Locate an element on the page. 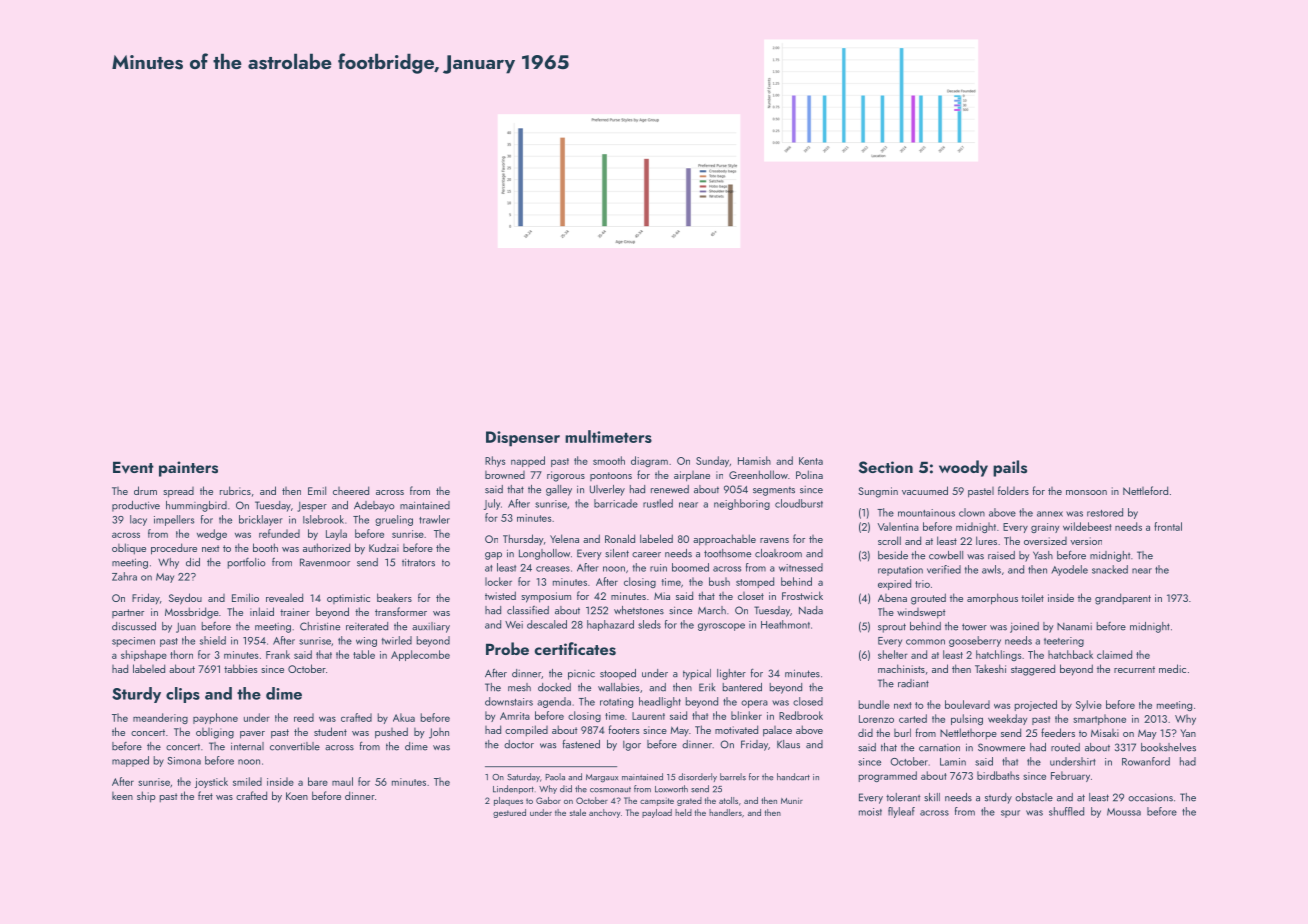 The height and width of the image is (924, 1308). Nettleford is located at coordinates (1145, 490).
